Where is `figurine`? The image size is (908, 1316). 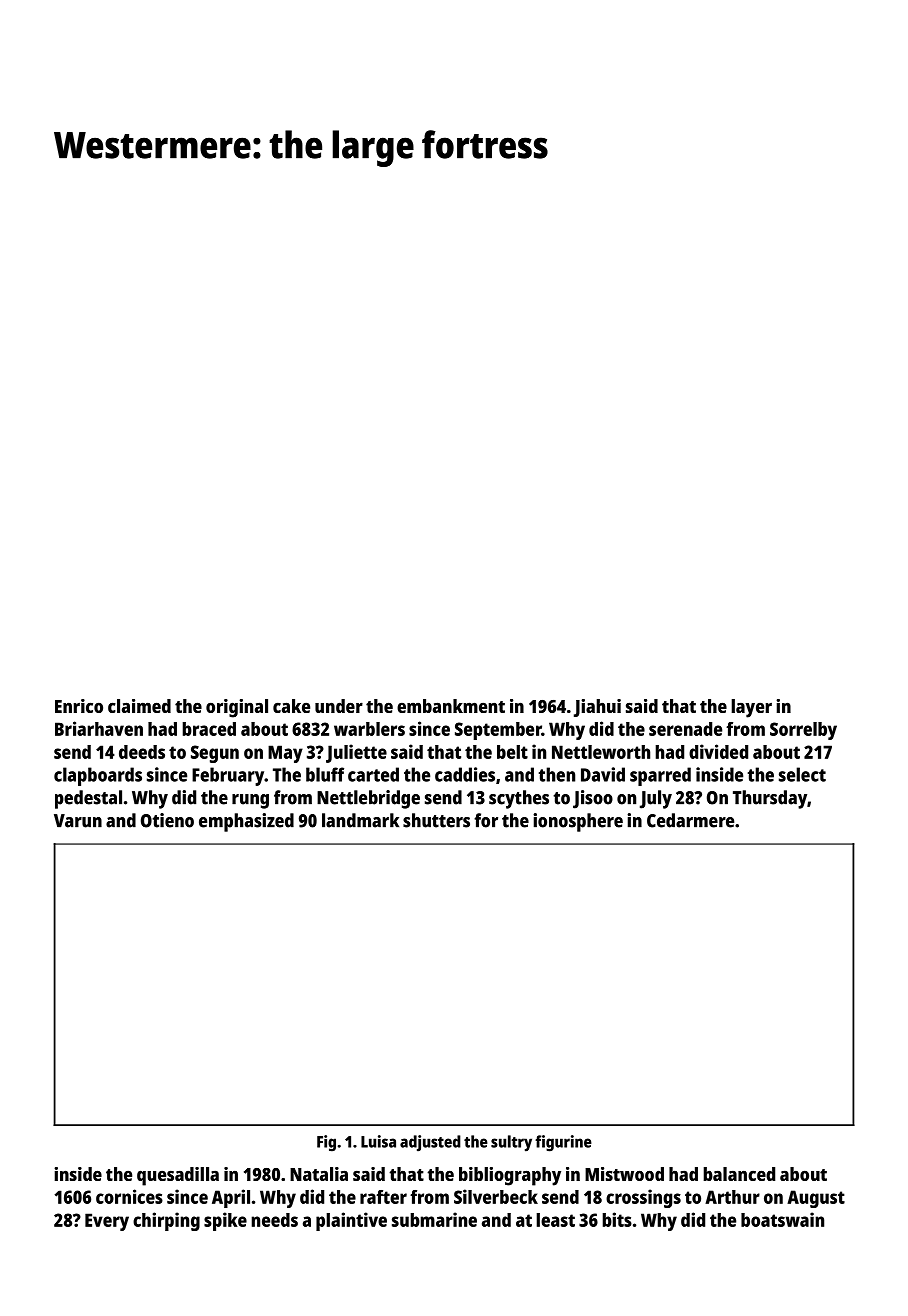 figurine is located at coordinates (563, 1143).
